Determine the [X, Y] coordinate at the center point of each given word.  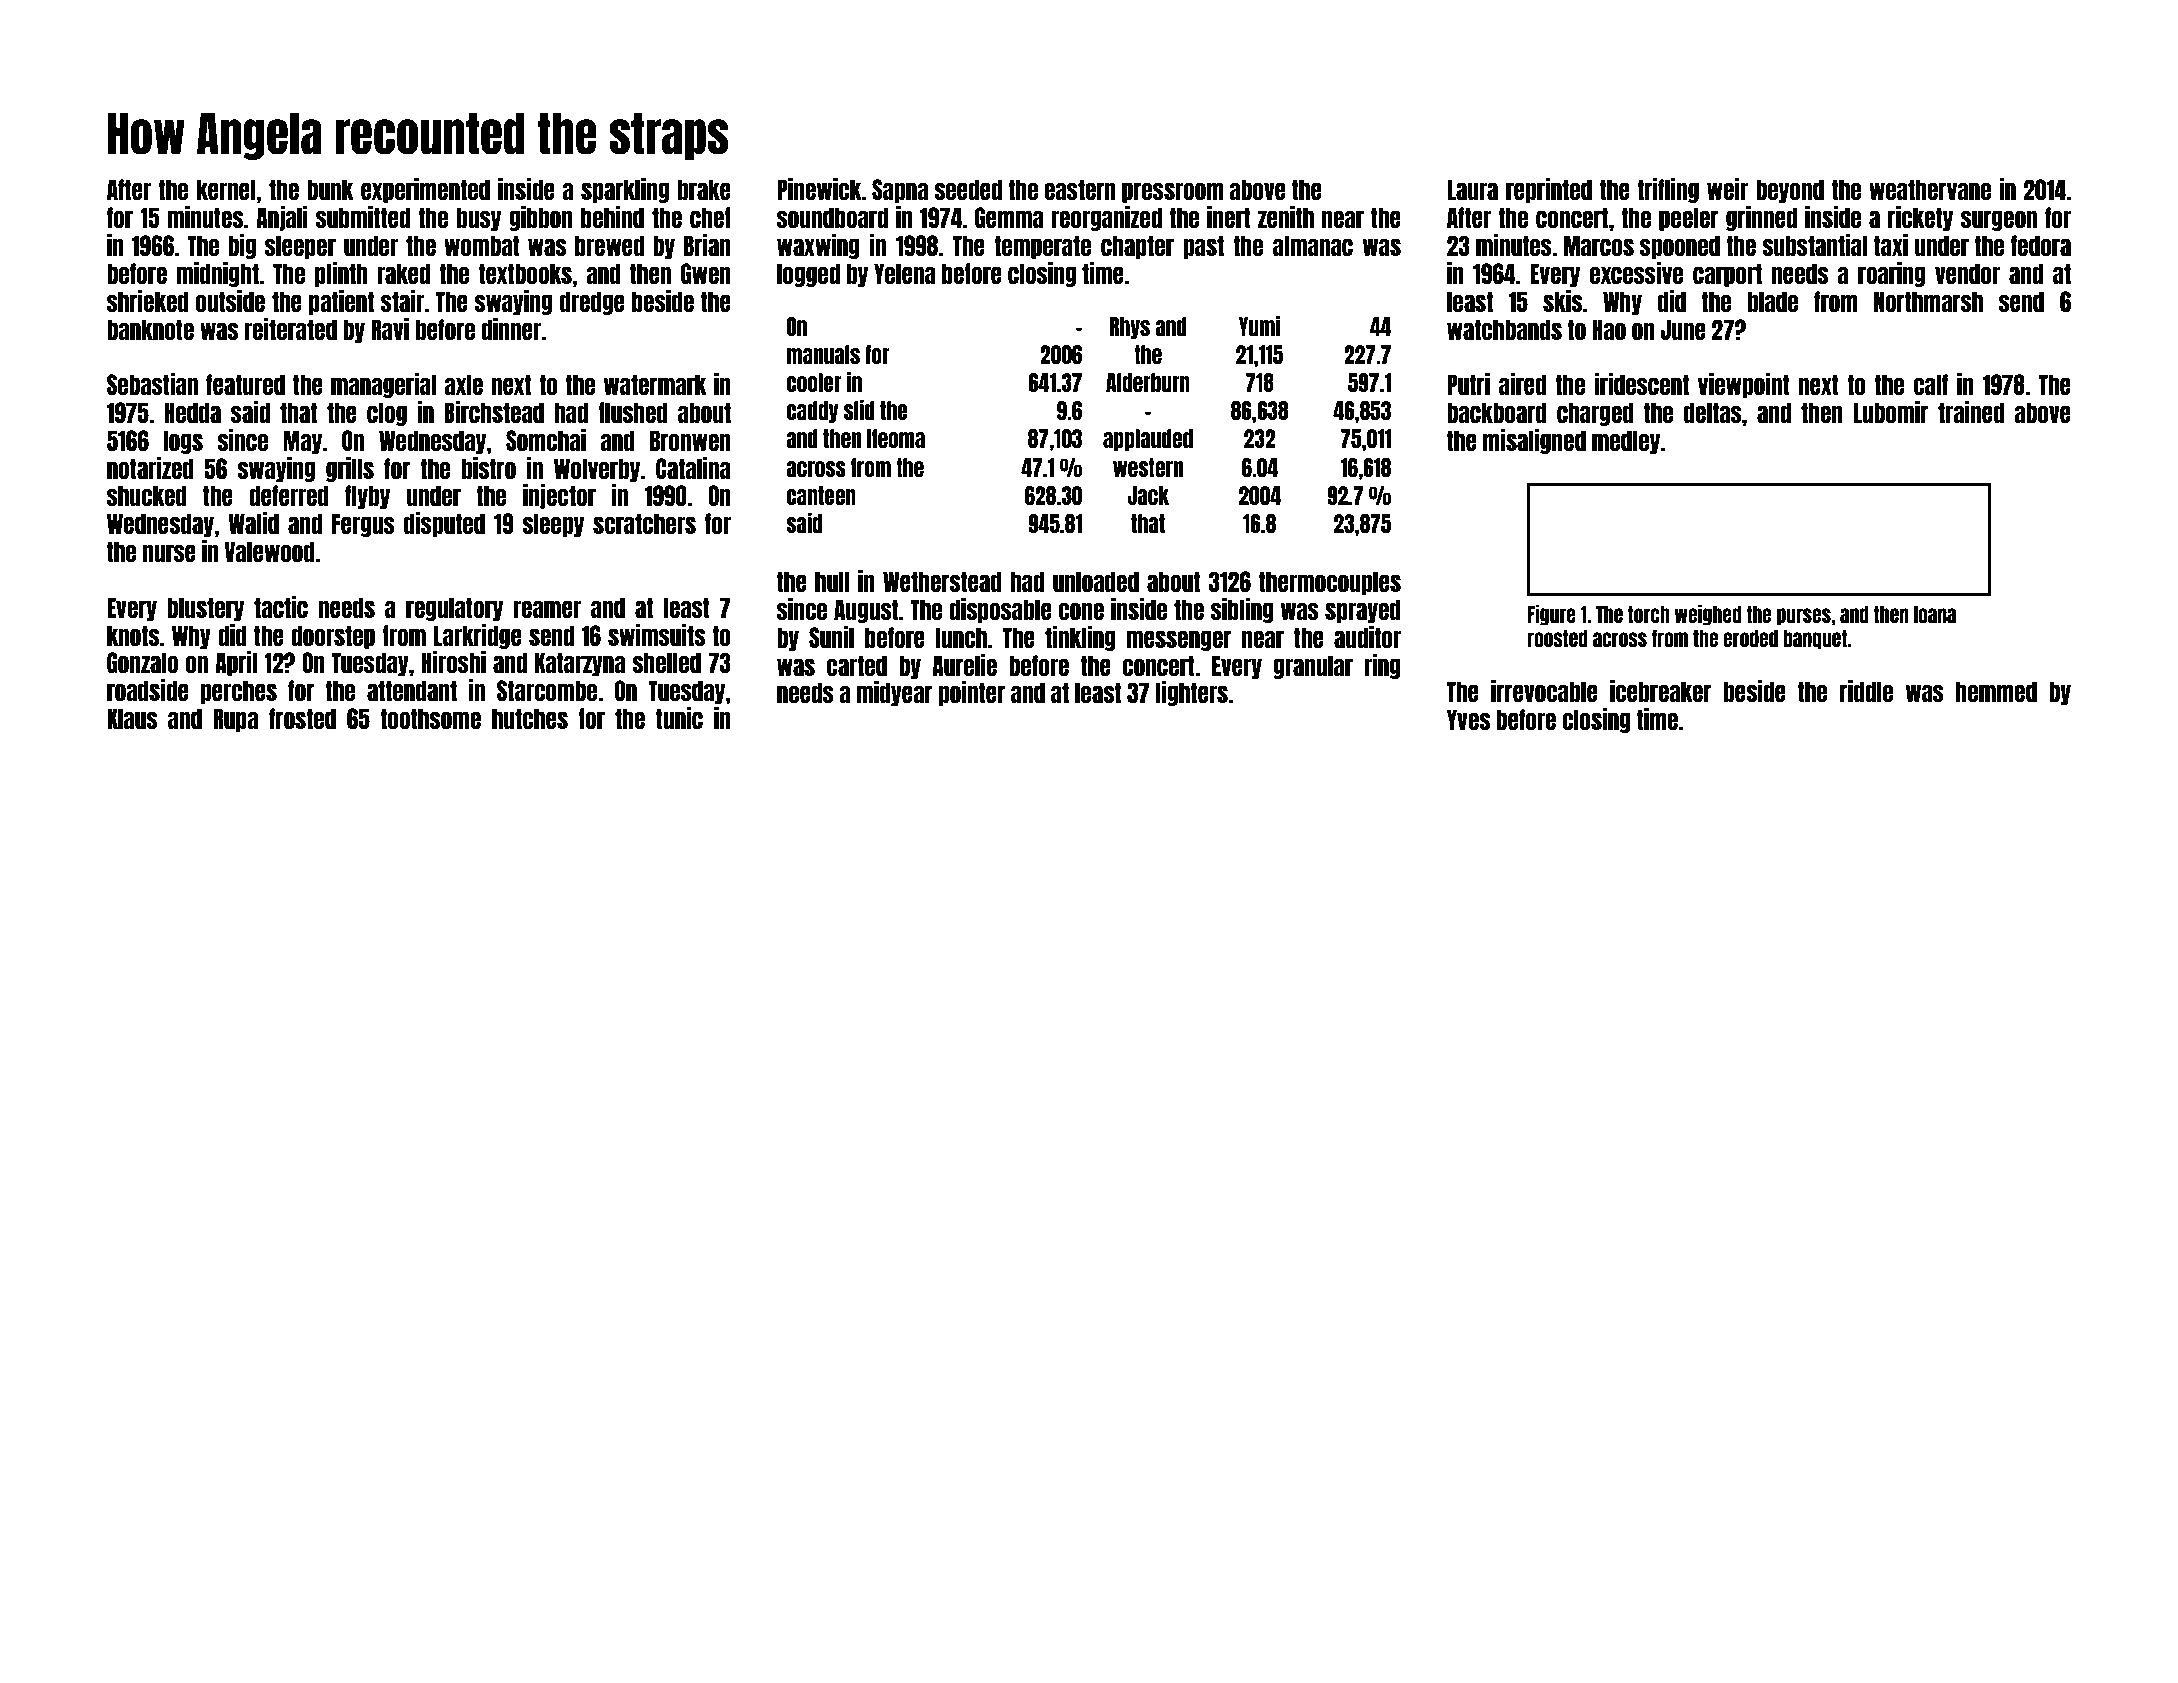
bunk [330, 189]
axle [463, 384]
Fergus [363, 525]
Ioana [1935, 614]
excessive [1636, 273]
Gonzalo [142, 662]
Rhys [1129, 328]
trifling [1668, 190]
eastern [1080, 189]
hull [832, 581]
